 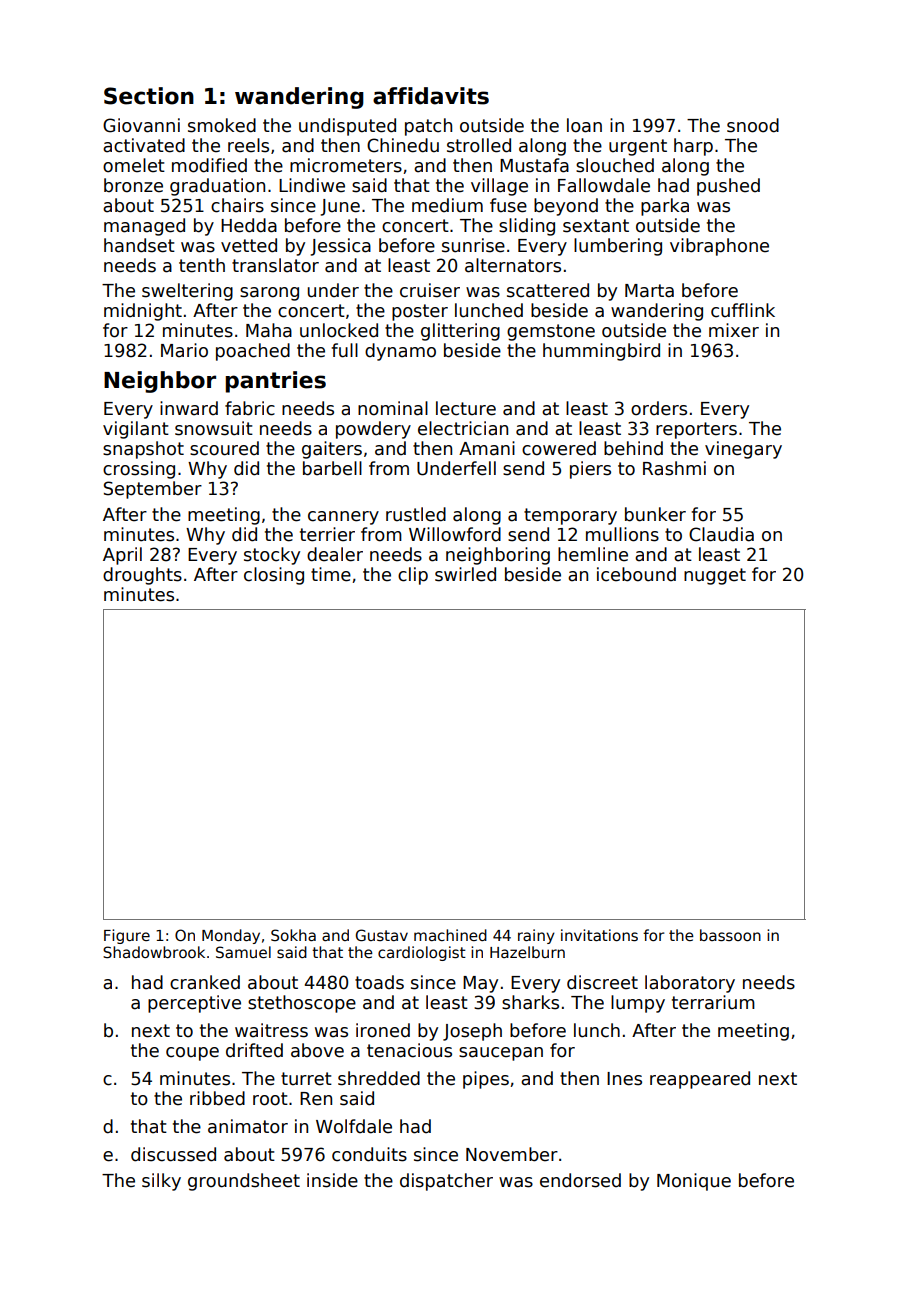 I want to click on glittering, so click(x=460, y=332).
